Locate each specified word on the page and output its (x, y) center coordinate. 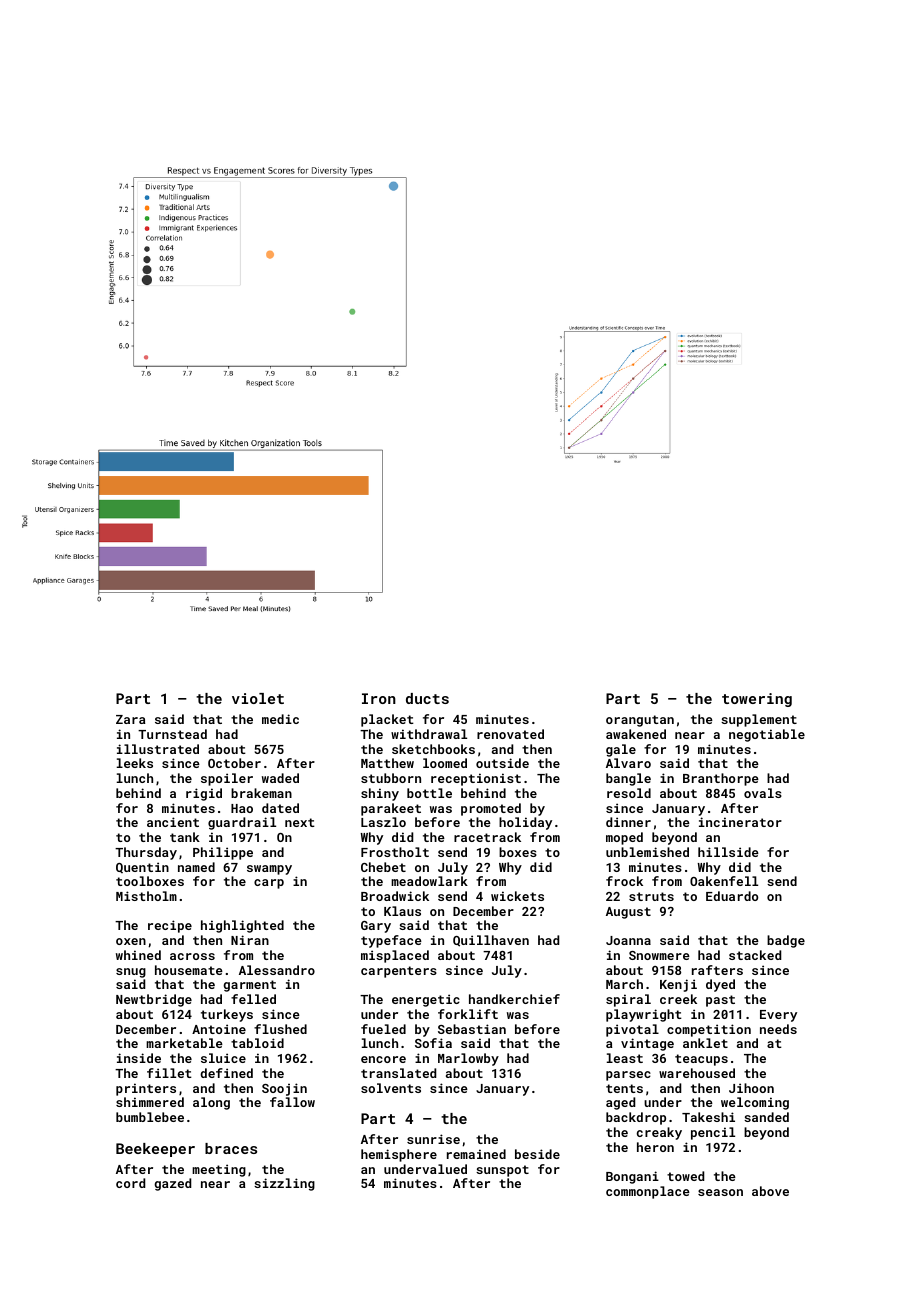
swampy (269, 870)
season (720, 1192)
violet (258, 698)
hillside (728, 852)
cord (130, 1183)
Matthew (387, 763)
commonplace (648, 1192)
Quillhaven (491, 941)
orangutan (640, 721)
